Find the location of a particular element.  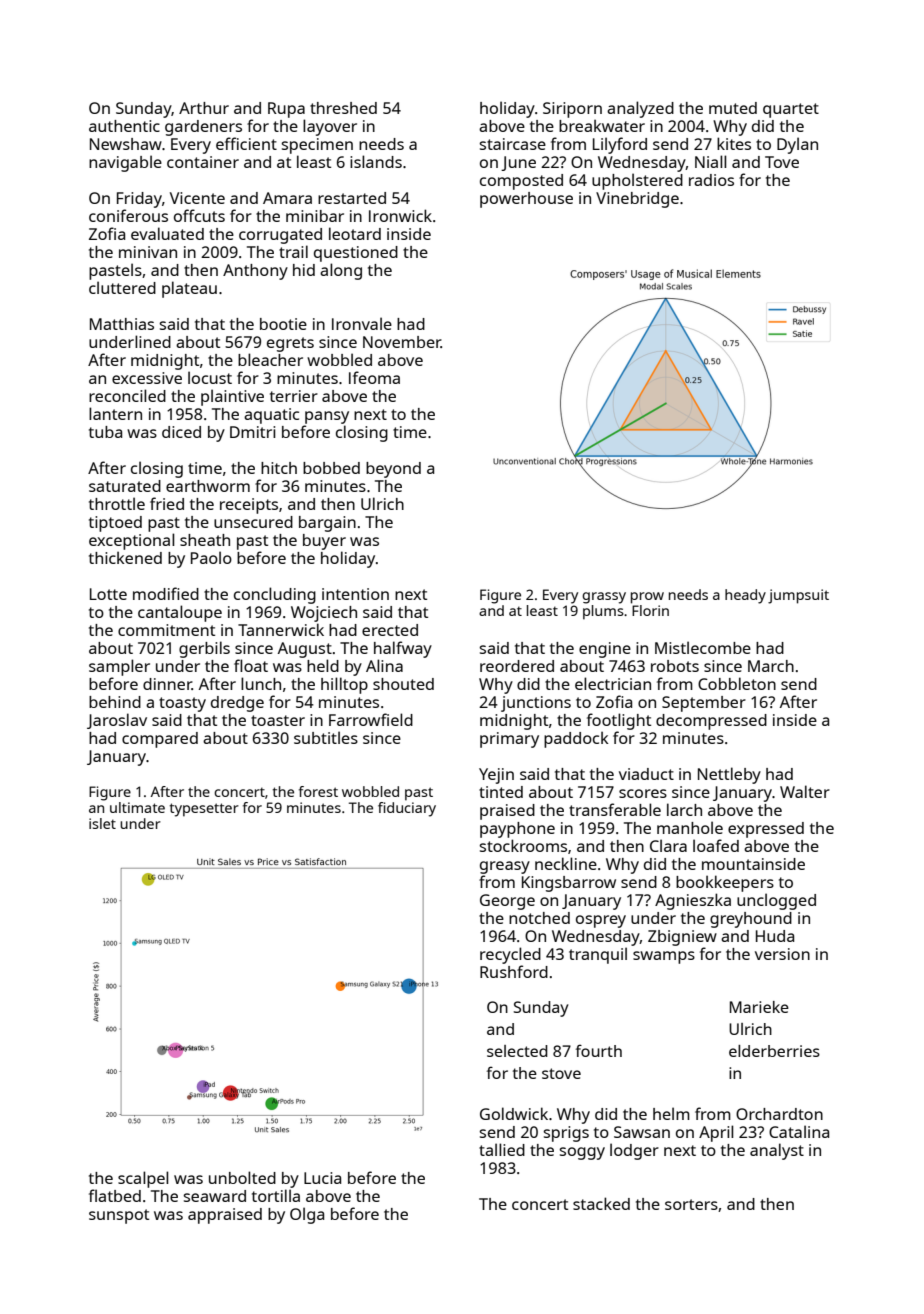

Newshaw is located at coordinates (126, 144).
